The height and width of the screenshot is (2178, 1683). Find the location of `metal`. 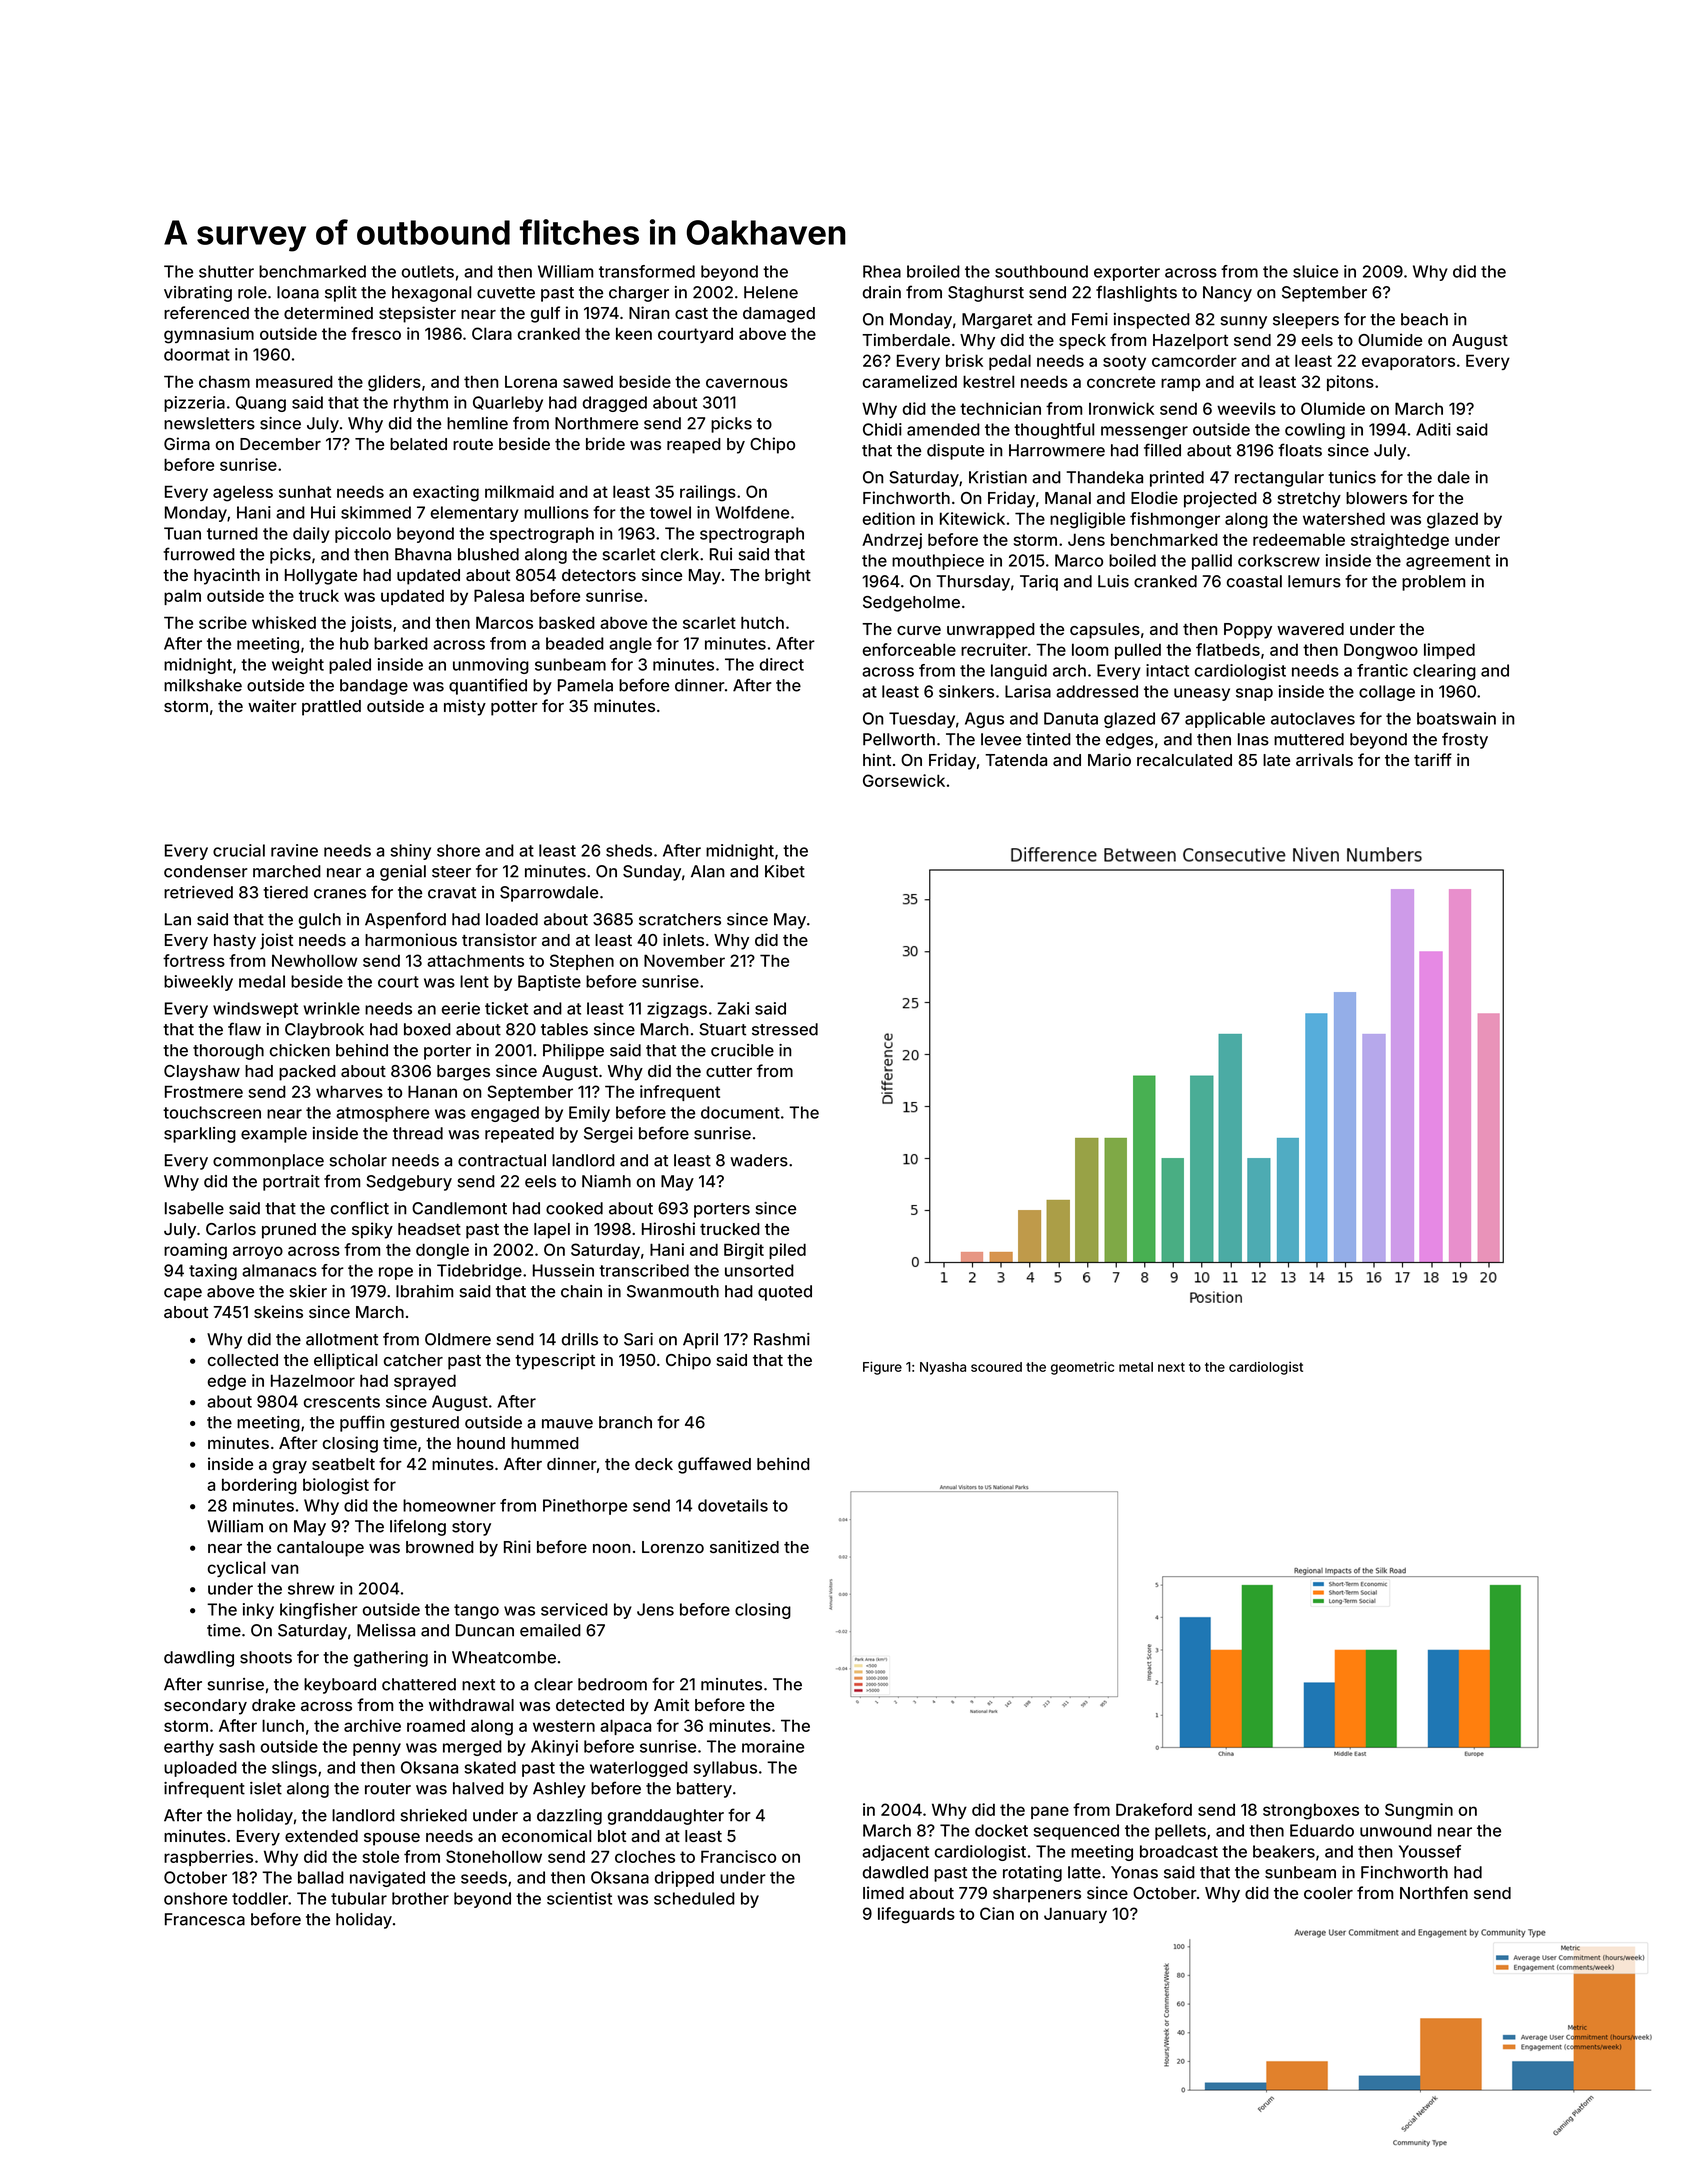

metal is located at coordinates (1136, 1367).
